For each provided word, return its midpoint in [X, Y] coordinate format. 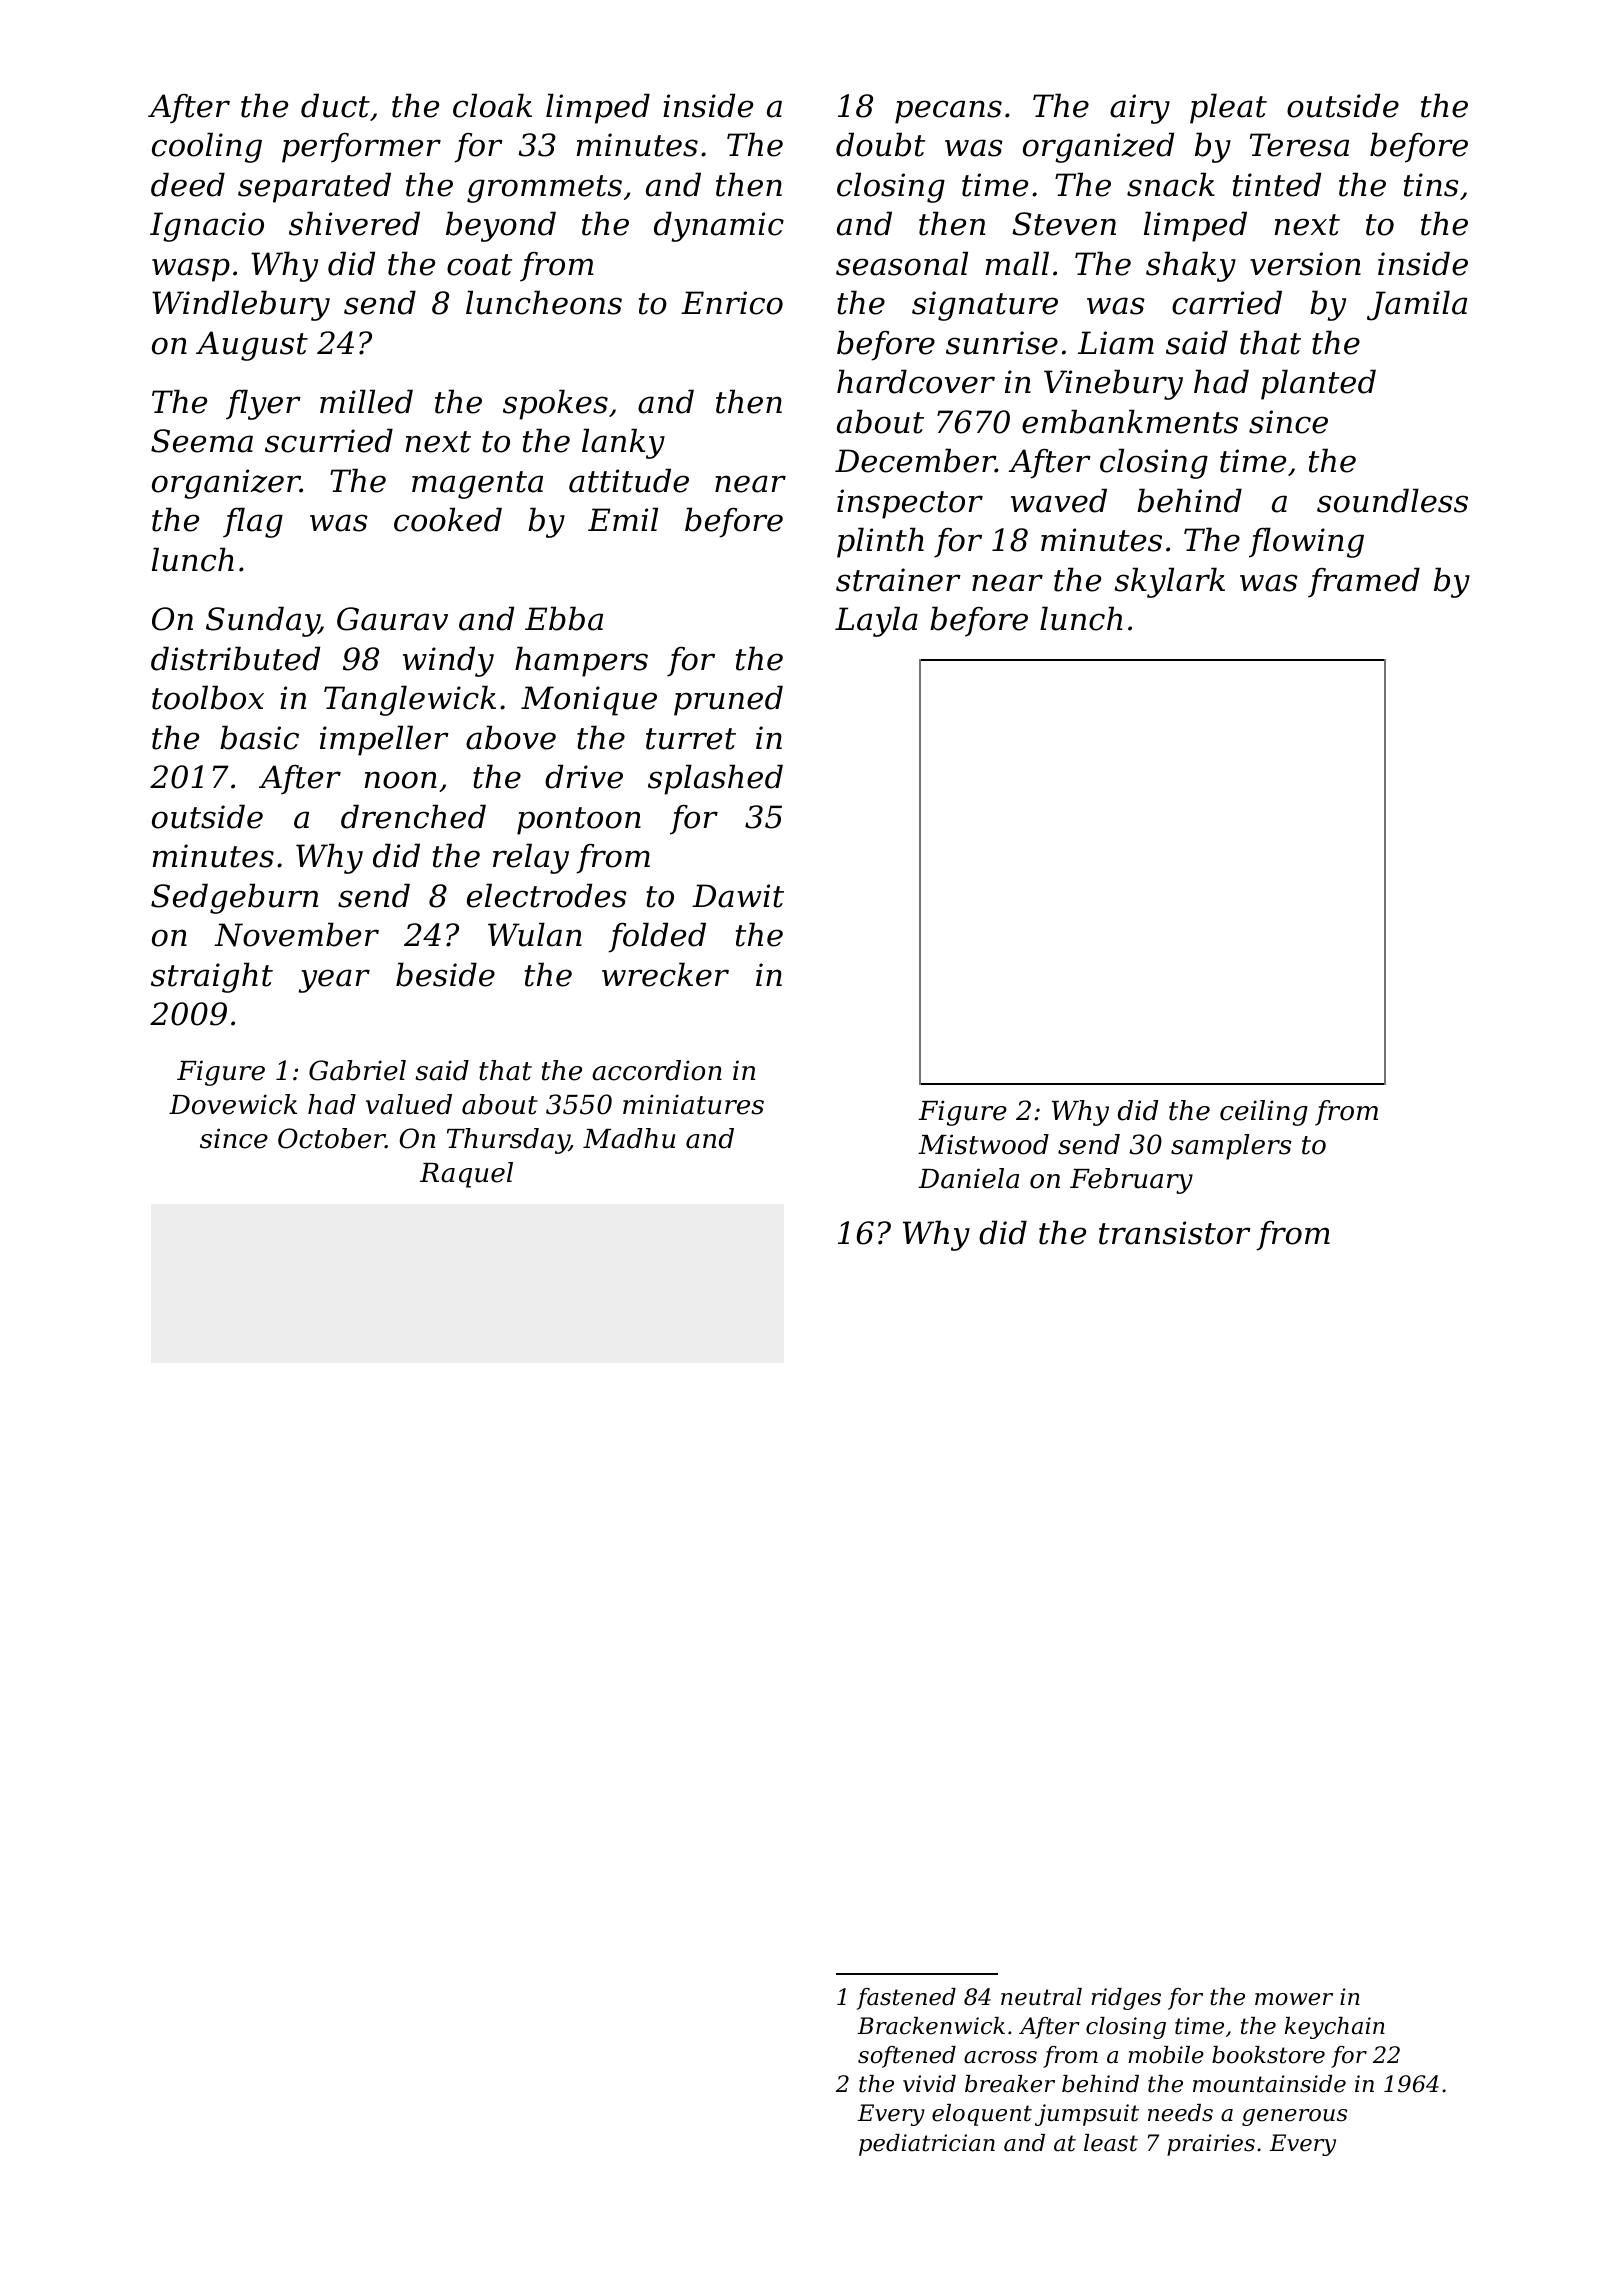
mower [1294, 1999]
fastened [906, 1999]
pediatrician [927, 2145]
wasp [191, 270]
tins [1431, 185]
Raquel [466, 1175]
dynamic [719, 226]
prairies [1211, 2145]
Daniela [968, 1178]
